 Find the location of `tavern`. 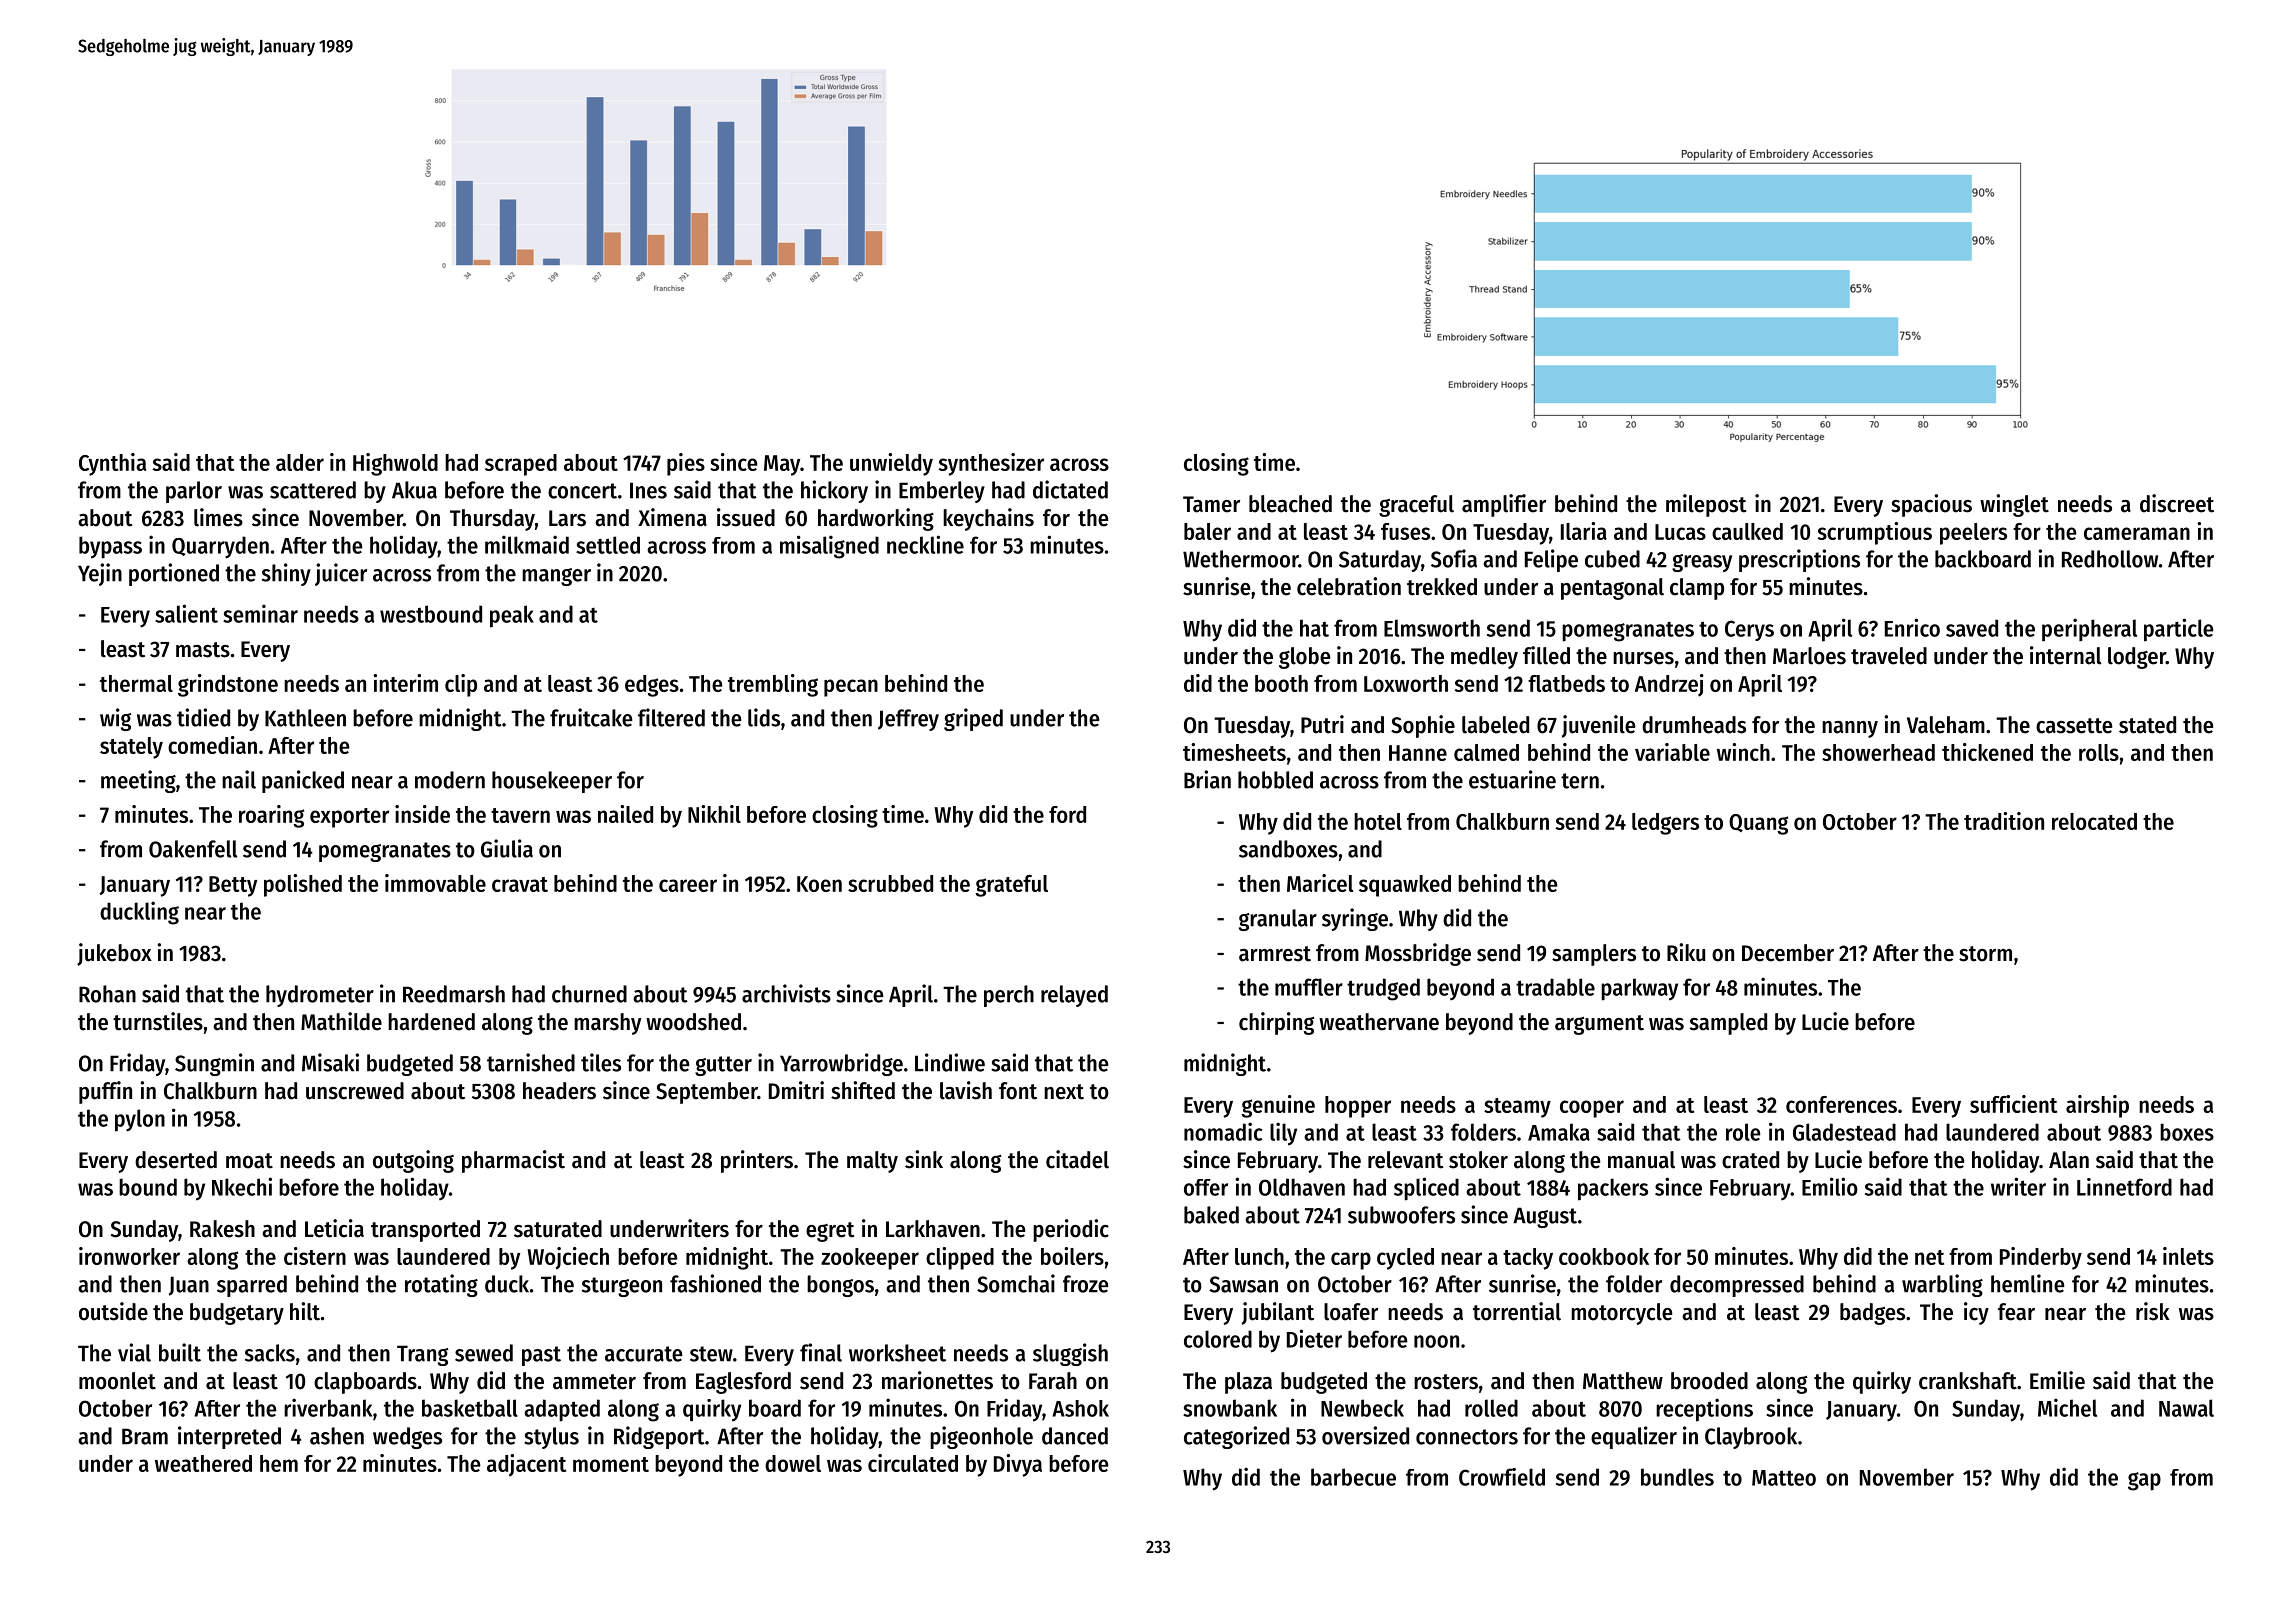

tavern is located at coordinates (520, 815).
